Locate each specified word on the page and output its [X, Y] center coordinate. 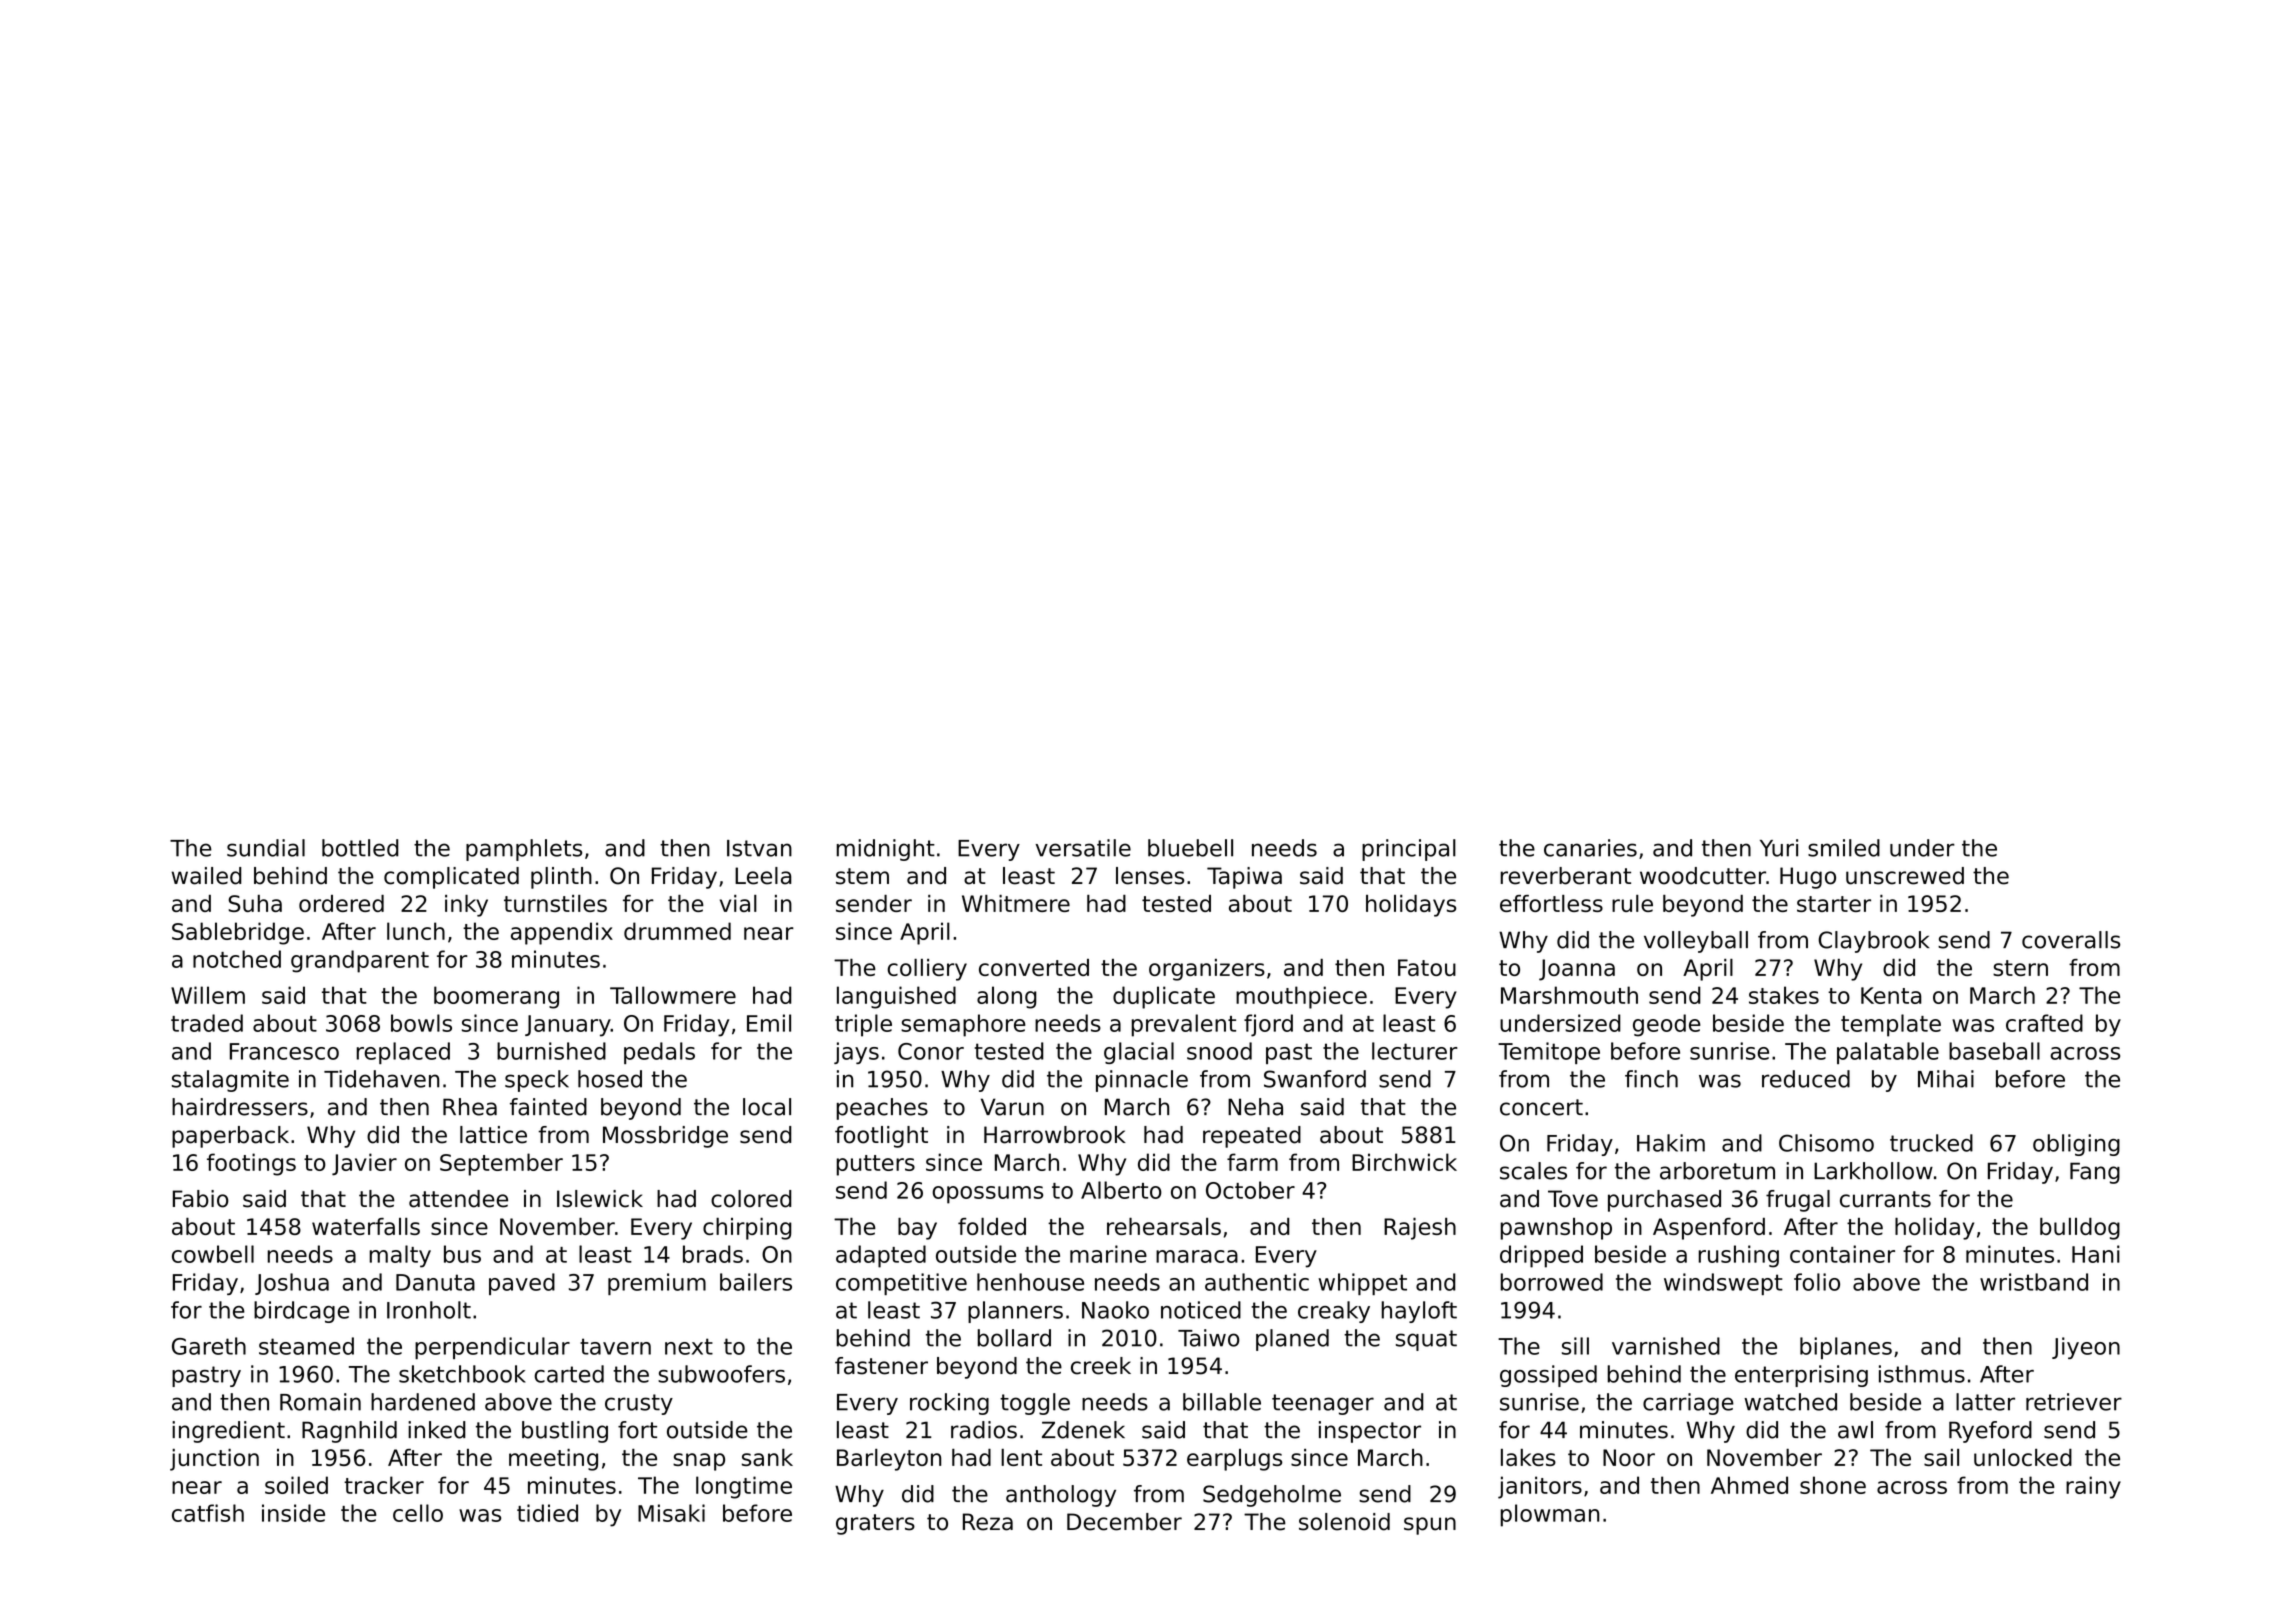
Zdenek [1083, 1430]
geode [1667, 1025]
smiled [1844, 848]
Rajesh [1420, 1228]
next [689, 1346]
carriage [1688, 1404]
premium [657, 1284]
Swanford [1315, 1079]
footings [251, 1164]
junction [214, 1460]
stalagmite [230, 1081]
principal [1409, 850]
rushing [1738, 1256]
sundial [266, 848]
